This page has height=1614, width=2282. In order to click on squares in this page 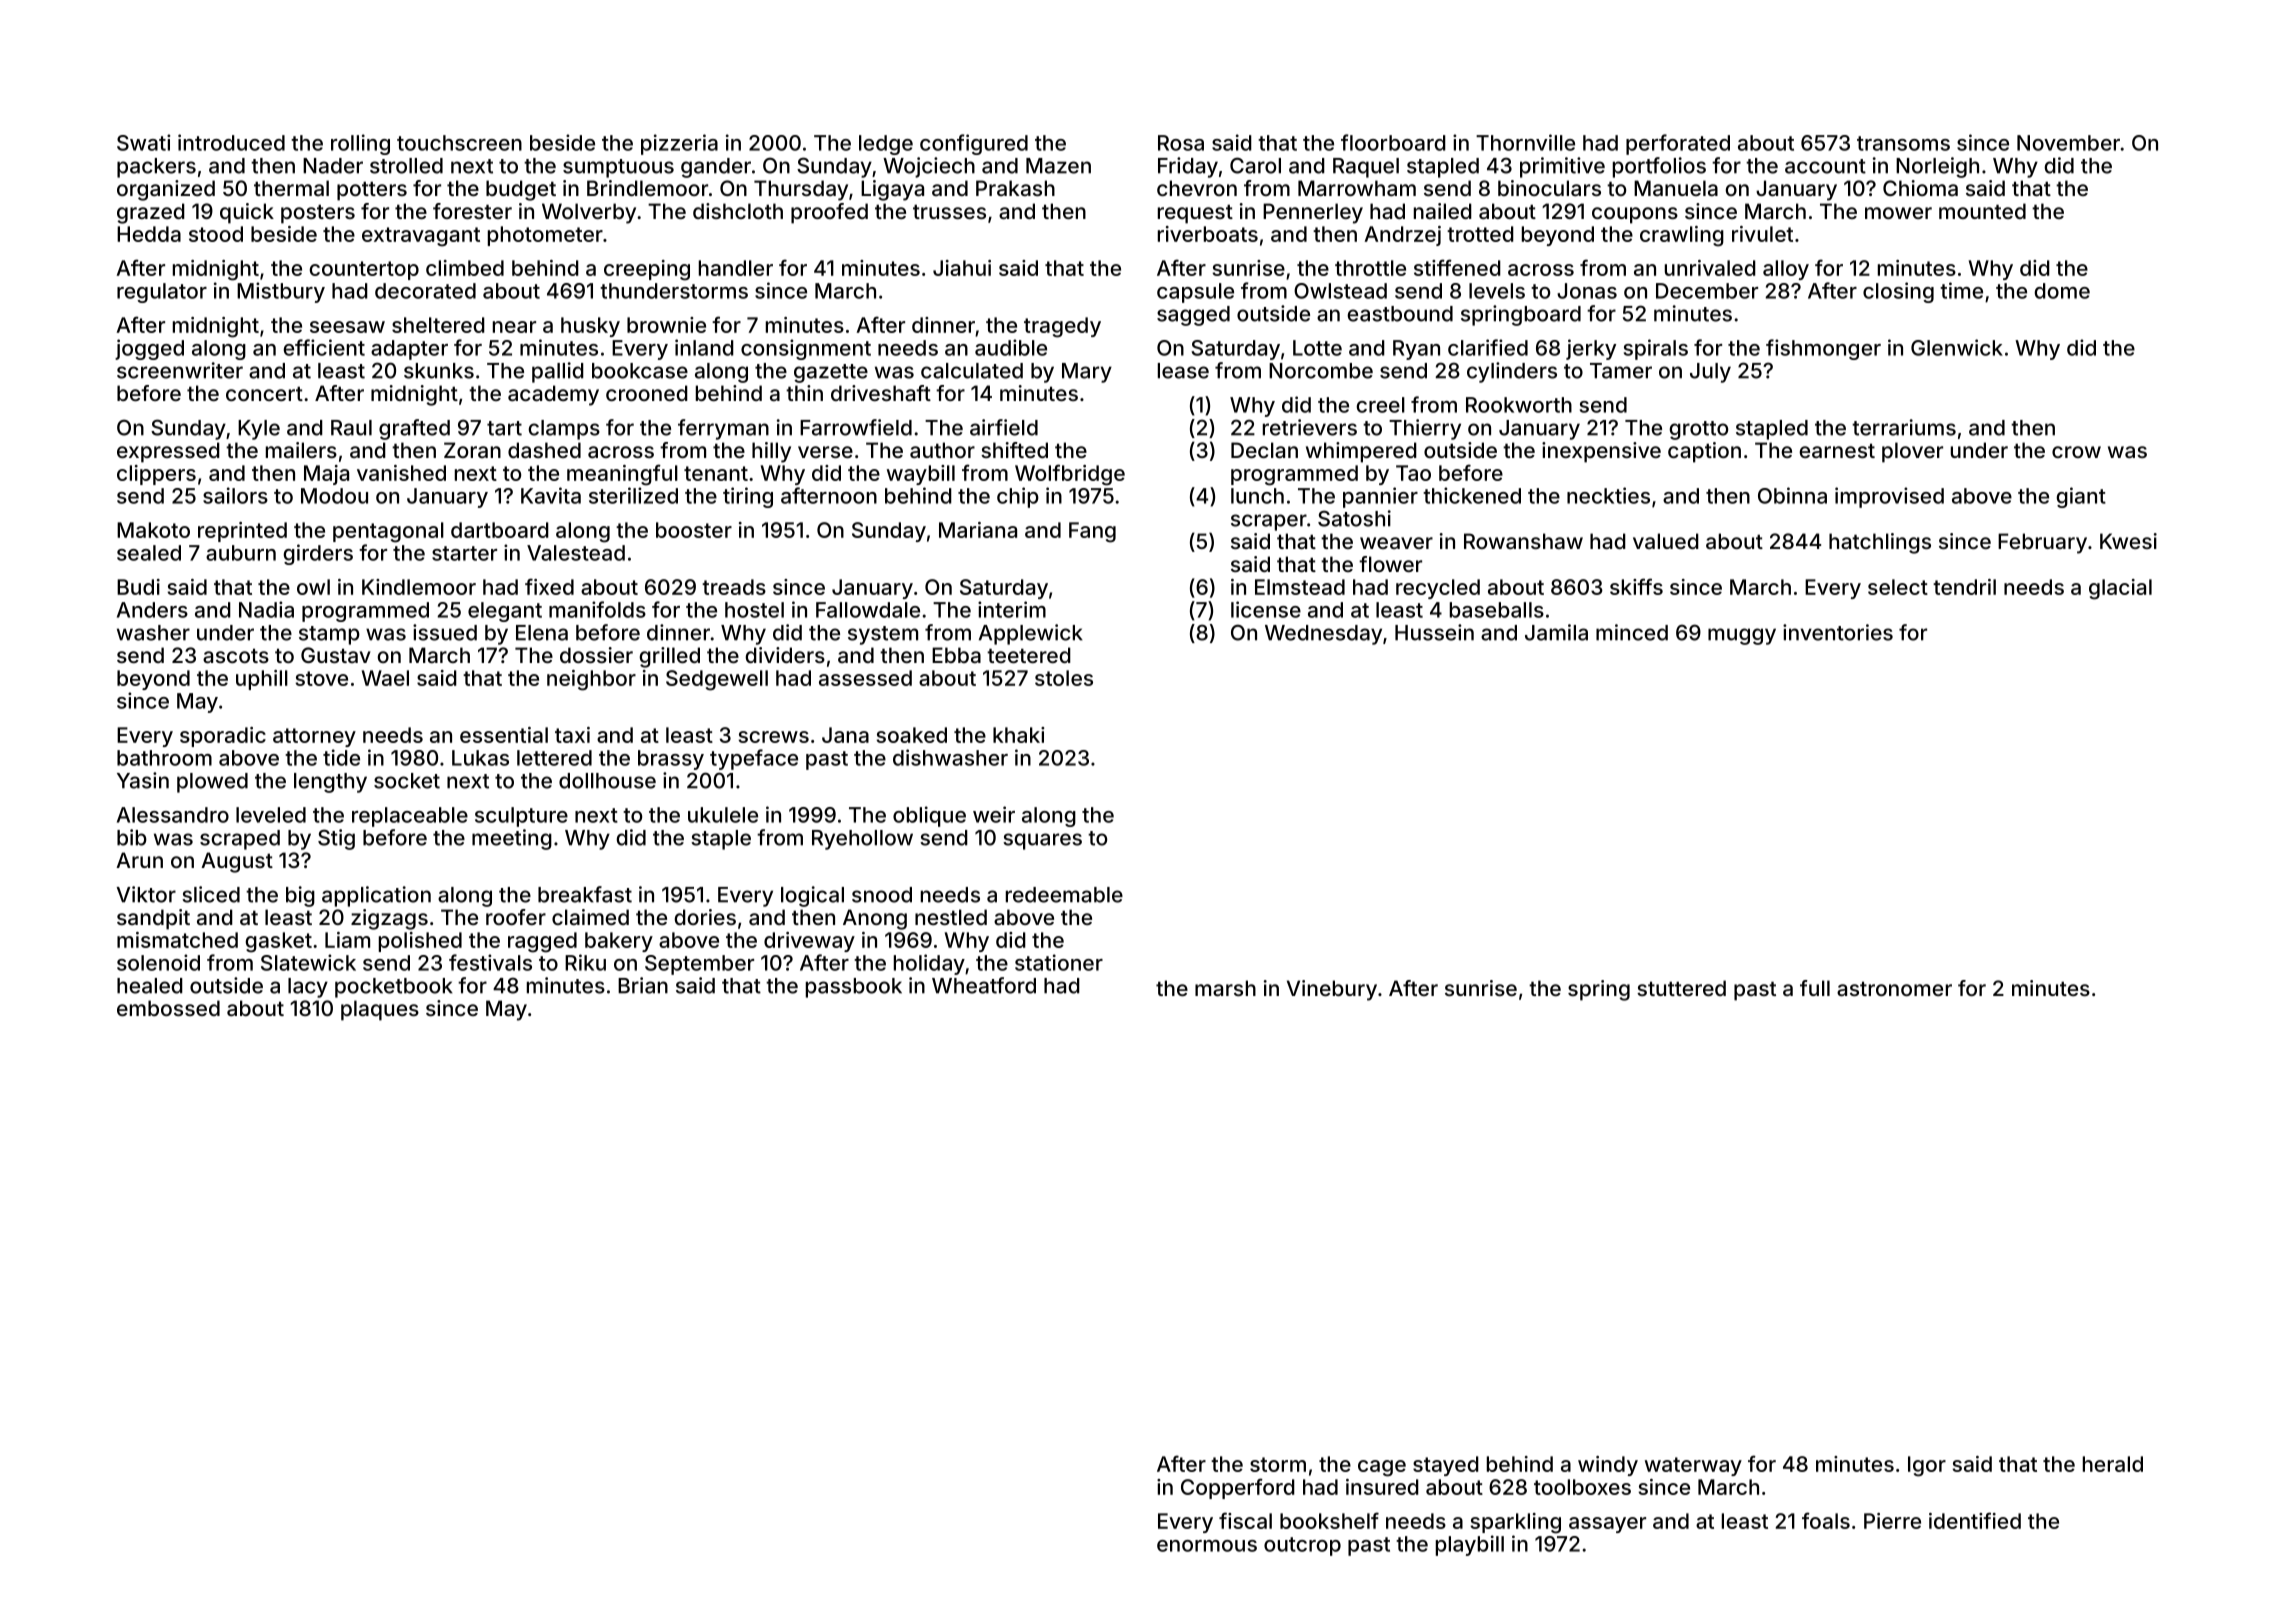, I will do `click(1042, 841)`.
